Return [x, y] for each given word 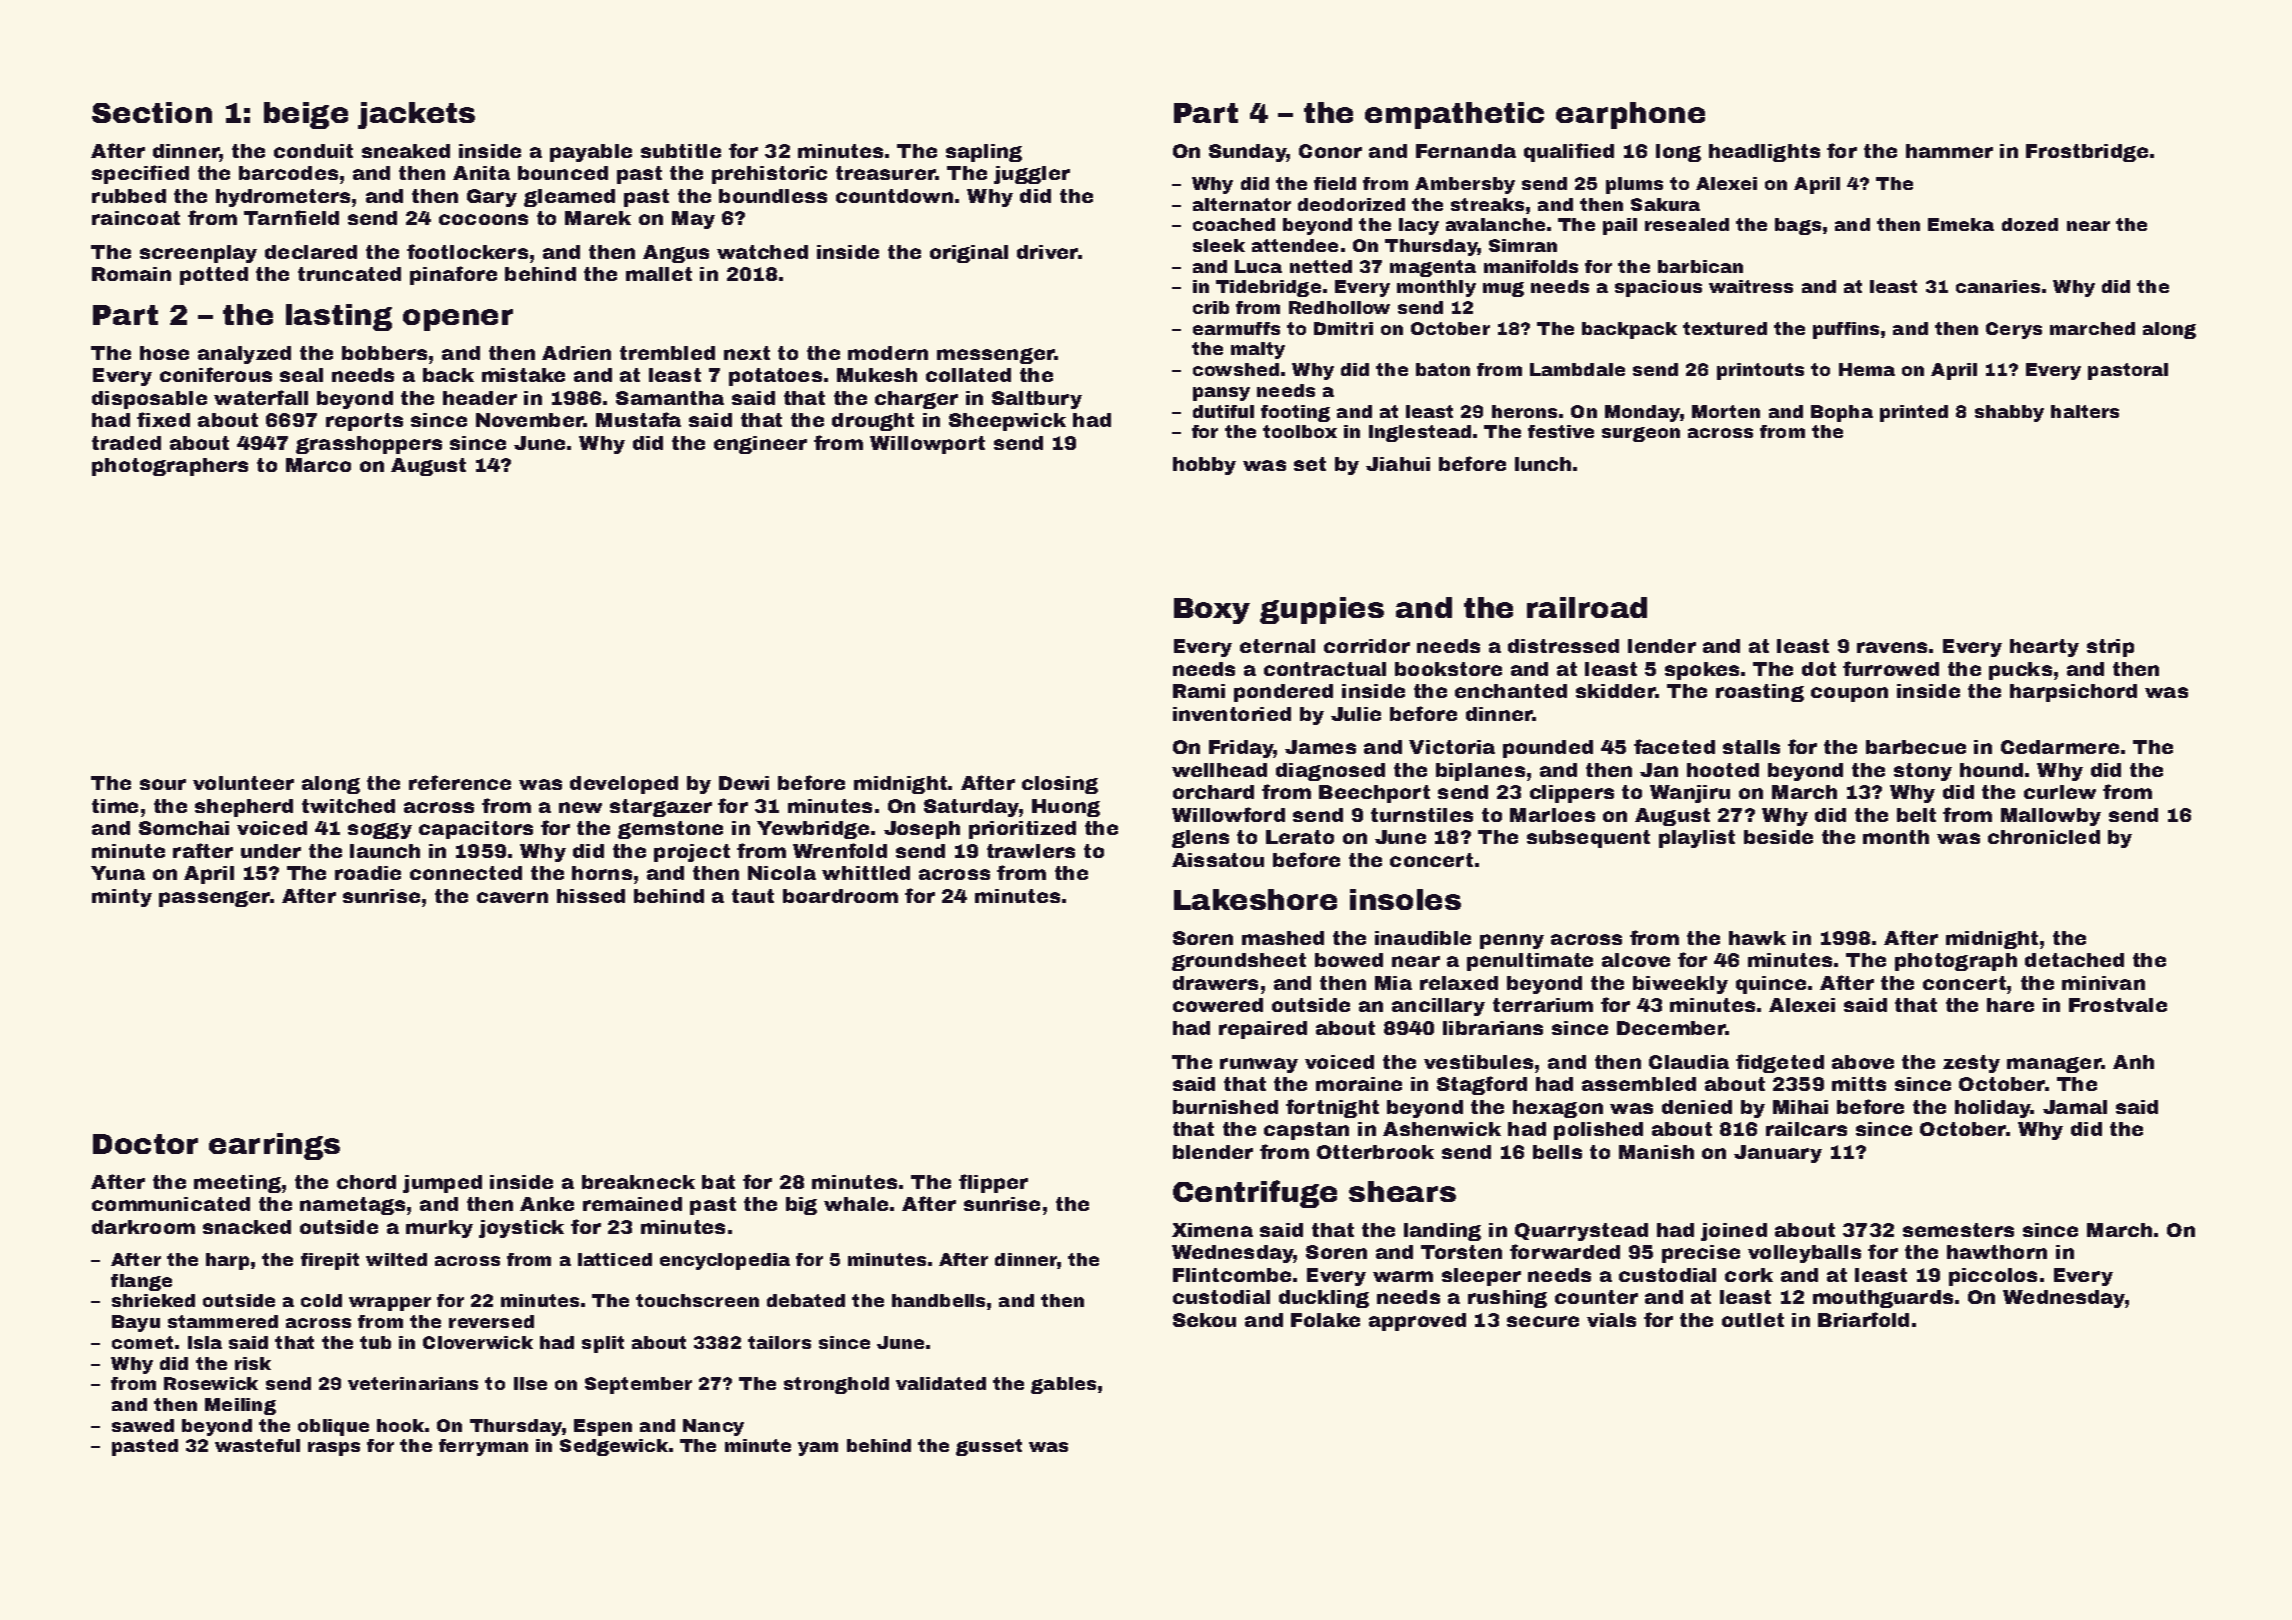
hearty [2044, 648]
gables [1063, 1385]
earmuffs [1236, 328]
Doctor [145, 1144]
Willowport [927, 445]
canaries [1998, 286]
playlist [1697, 839]
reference [460, 782]
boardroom [840, 896]
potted [214, 276]
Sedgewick [614, 1447]
